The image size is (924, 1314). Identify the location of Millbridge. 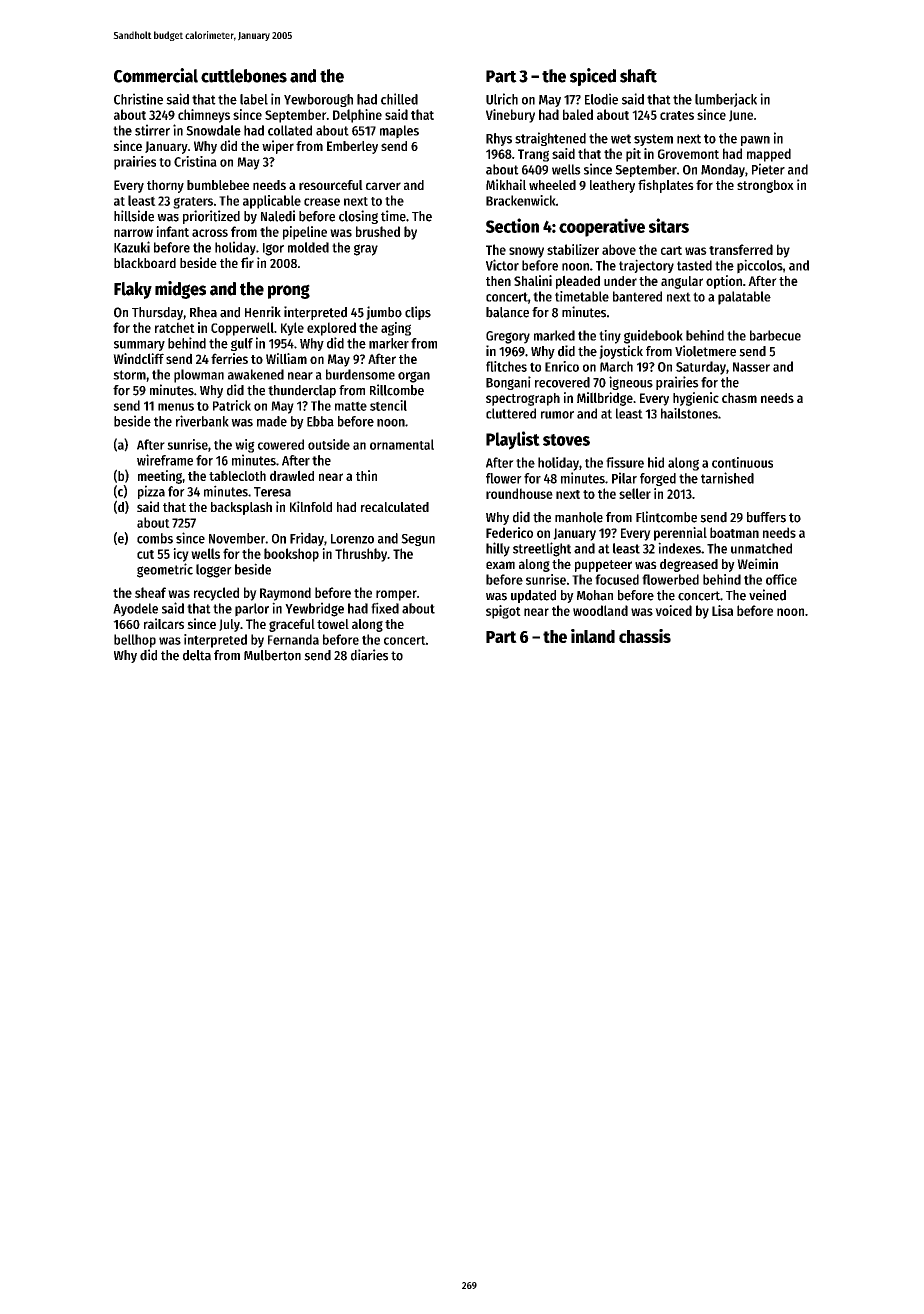
(605, 399).
